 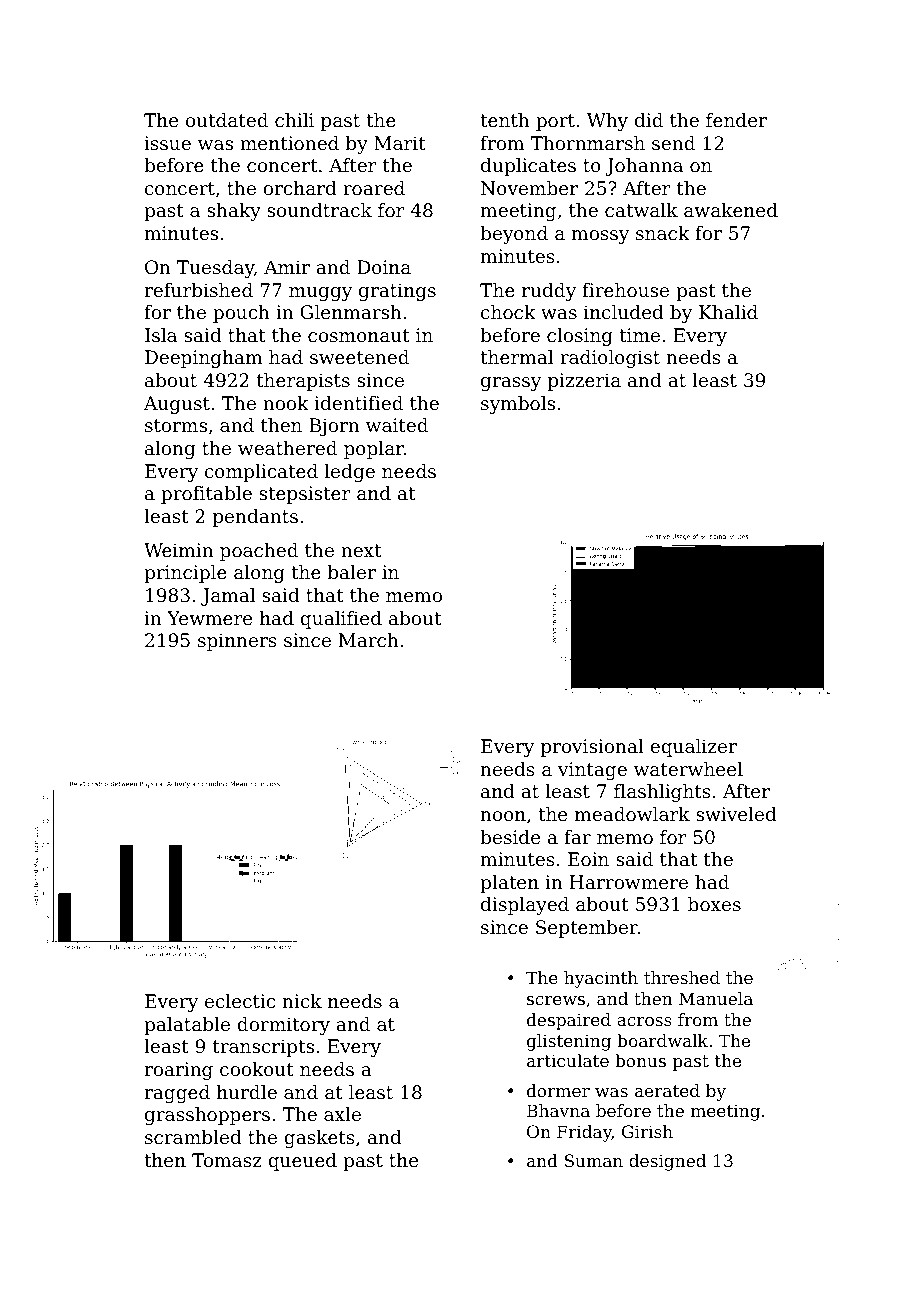 I want to click on pendants, so click(x=255, y=518).
